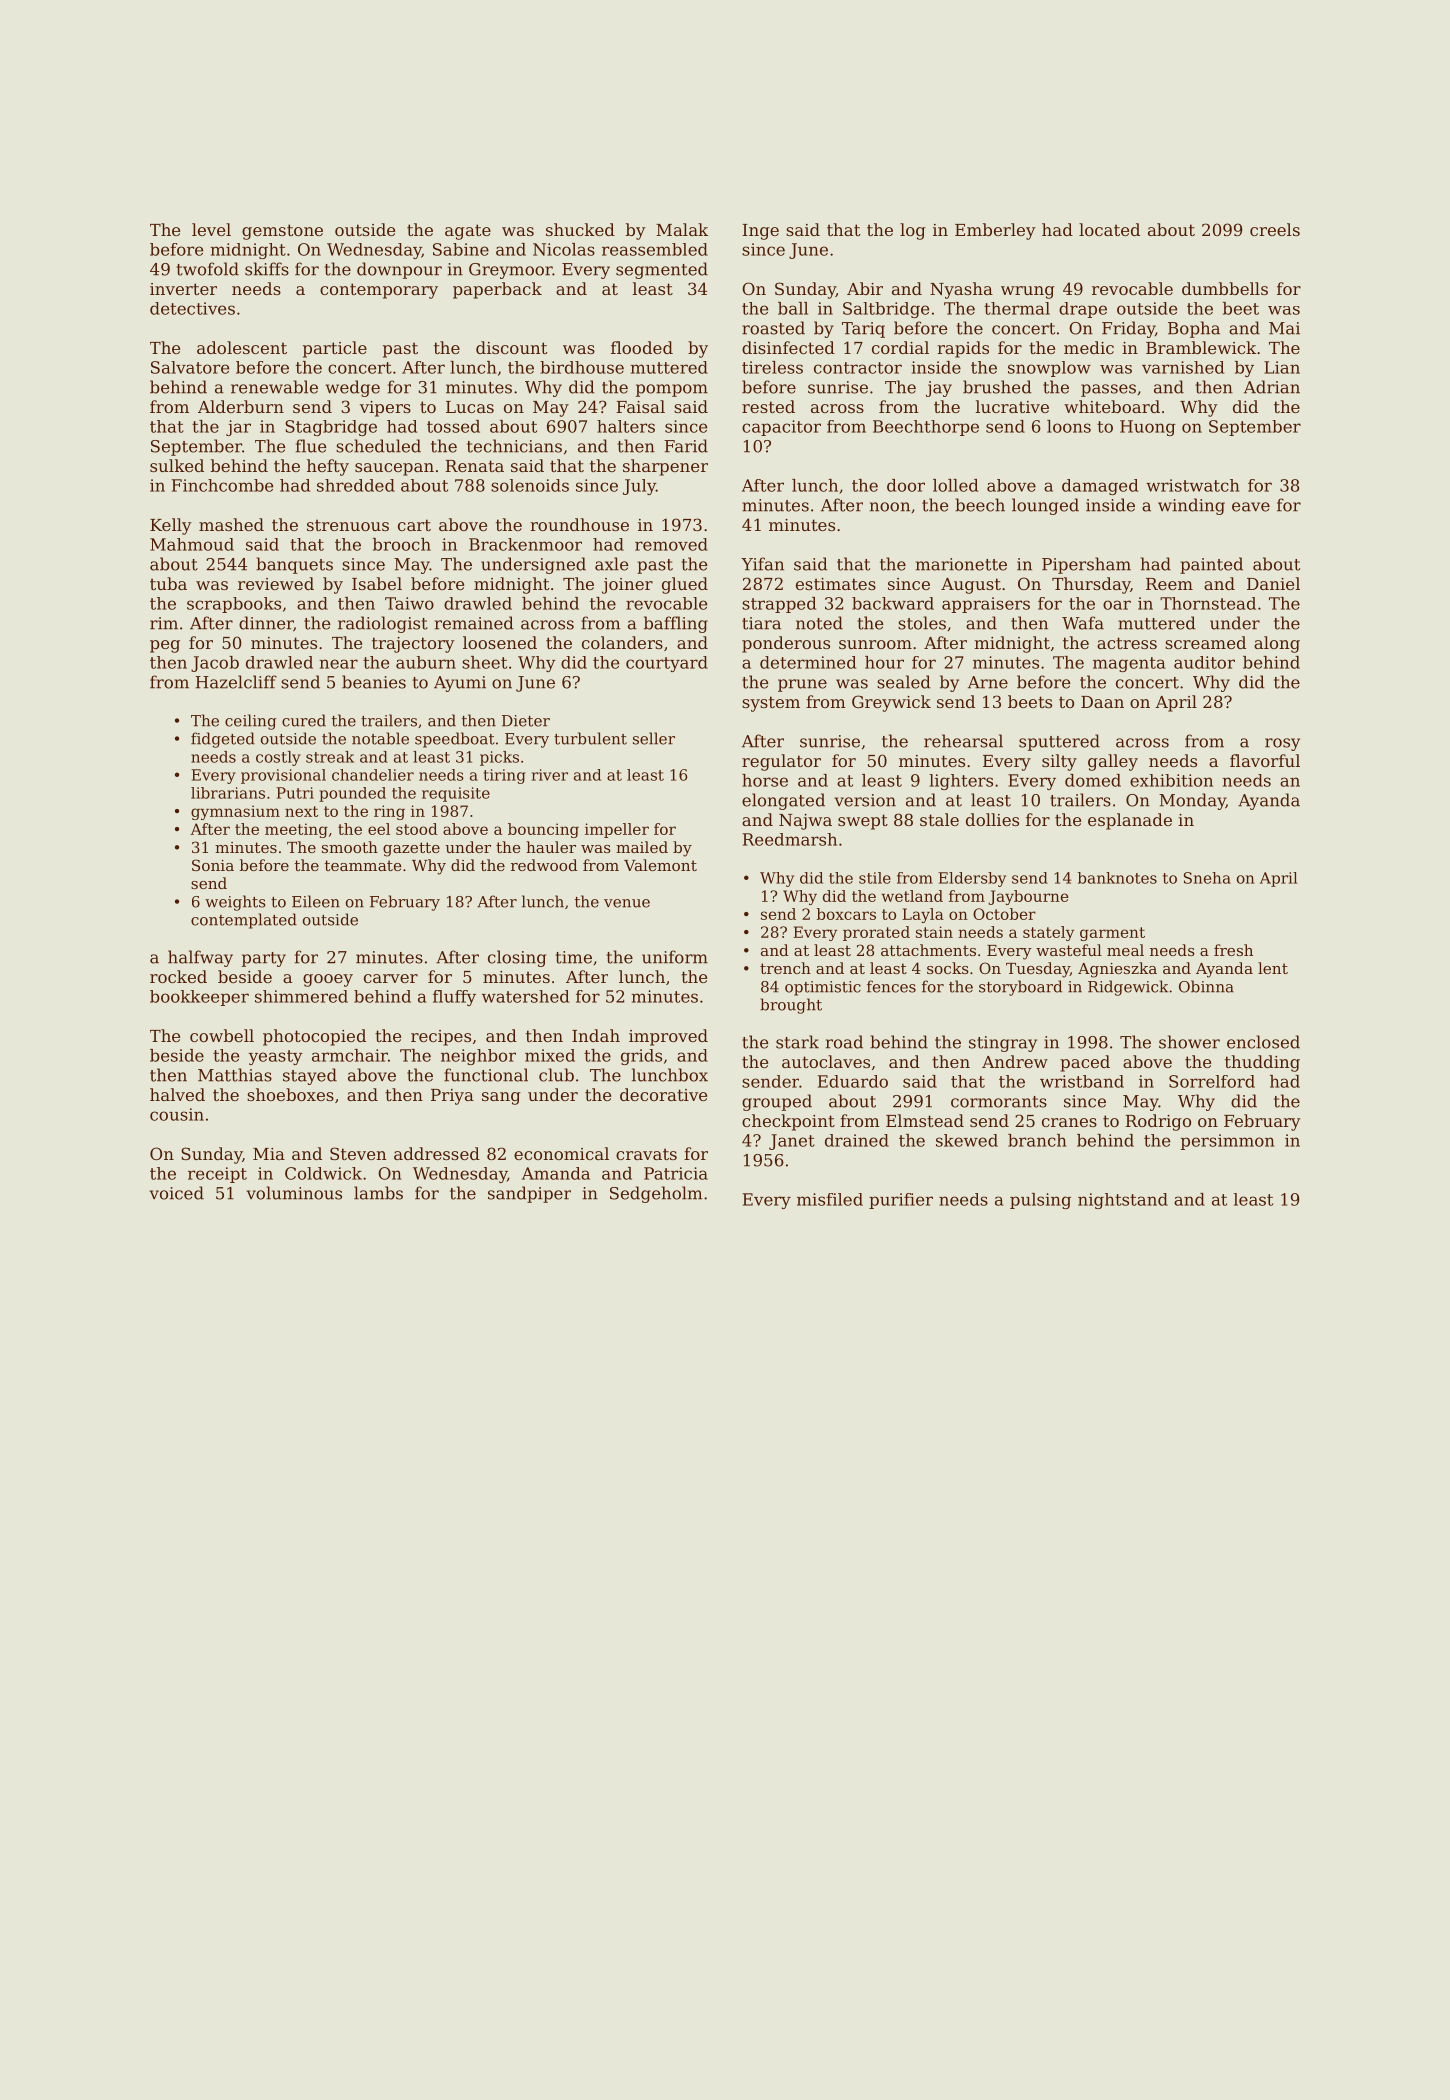  I want to click on Najwa, so click(805, 822).
